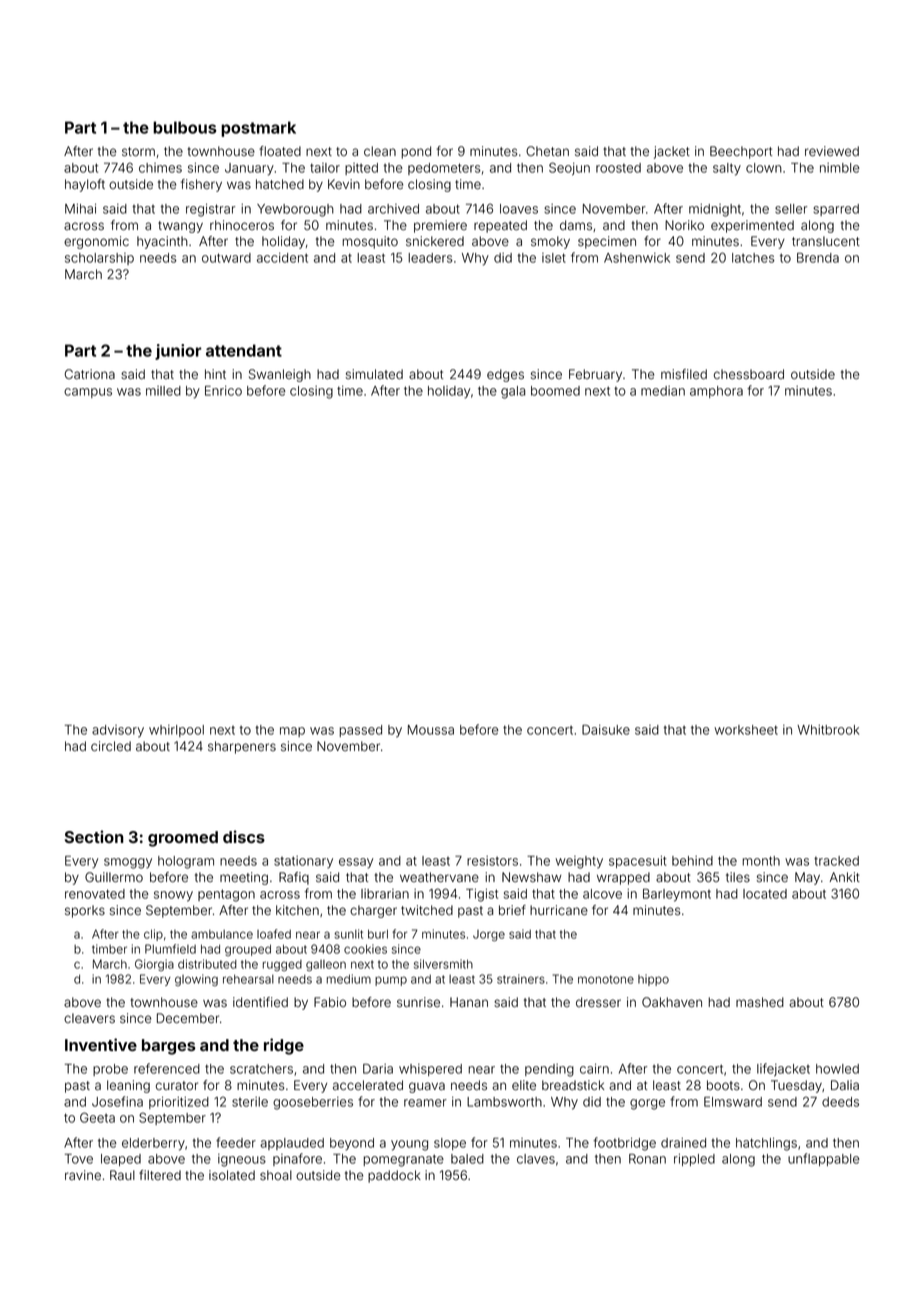  What do you see at coordinates (313, 1103) in the page?
I see `gooseberries` at bounding box center [313, 1103].
